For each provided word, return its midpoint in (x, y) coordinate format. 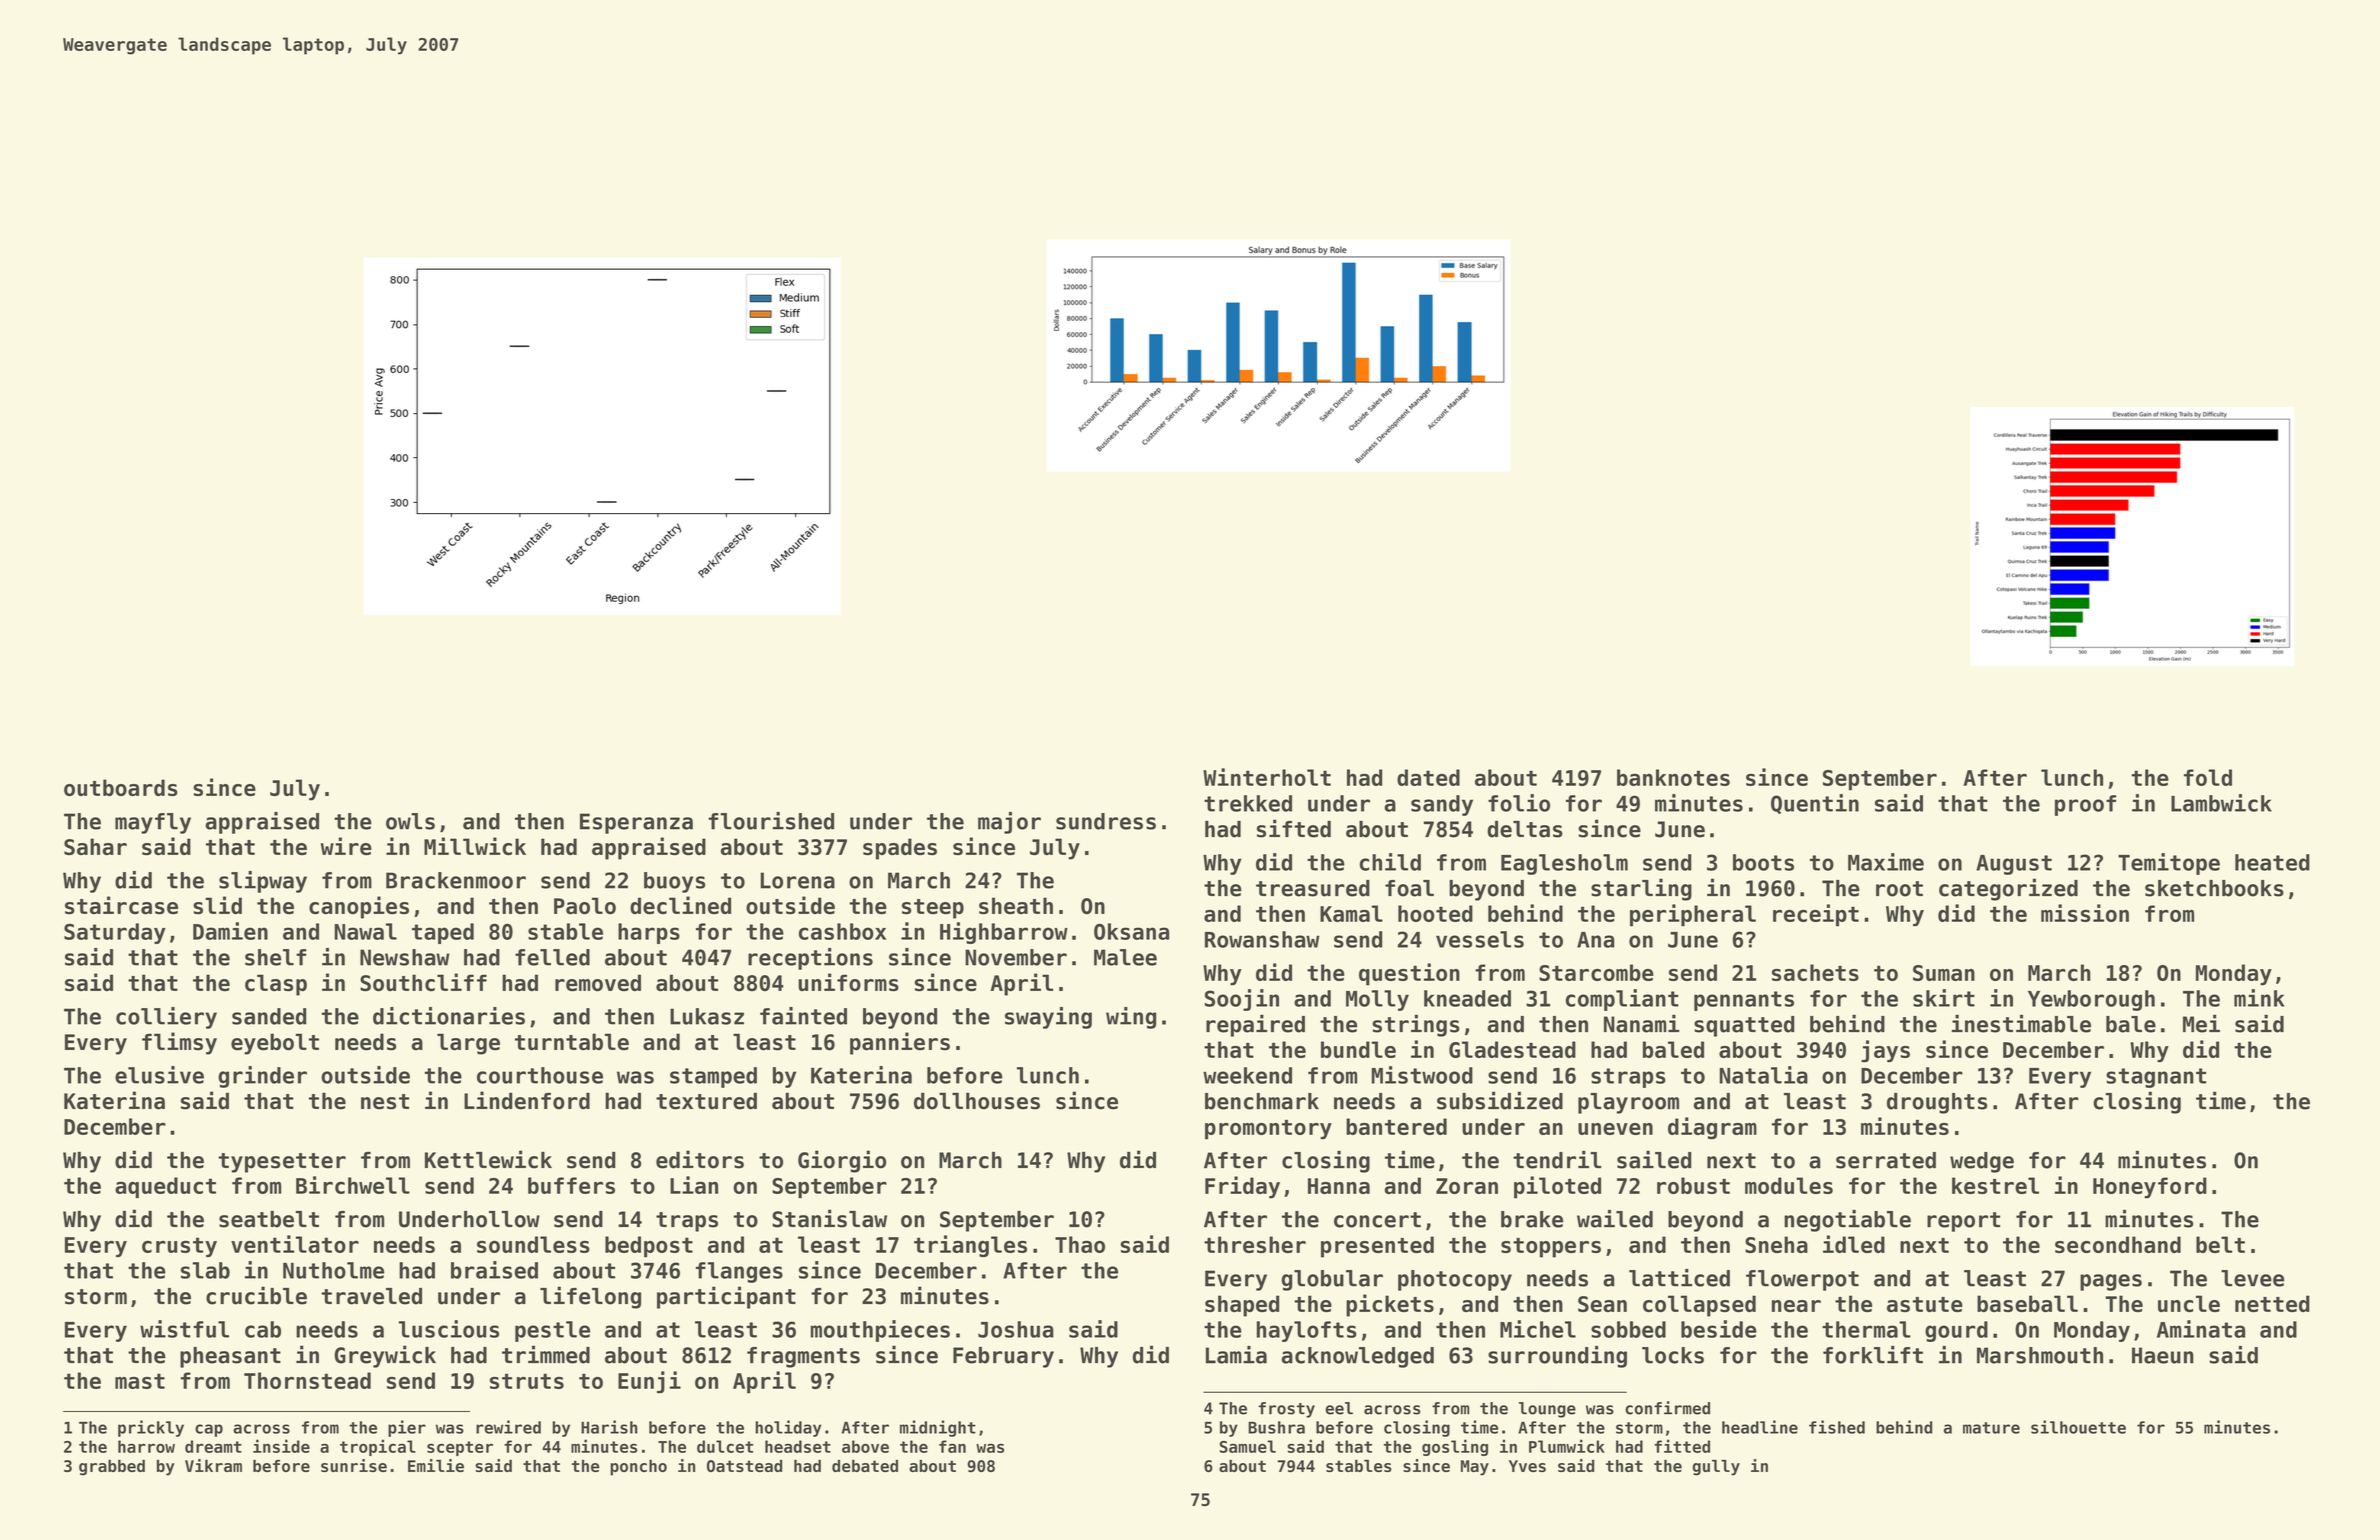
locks (1673, 1355)
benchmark (1262, 1101)
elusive (159, 1075)
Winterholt (1267, 777)
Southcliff (423, 982)
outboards (121, 787)
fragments (803, 1357)
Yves (1527, 1466)
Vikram (213, 1465)
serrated (1886, 1160)
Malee (1125, 957)
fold (2208, 777)
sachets (1815, 972)
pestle (552, 1331)
